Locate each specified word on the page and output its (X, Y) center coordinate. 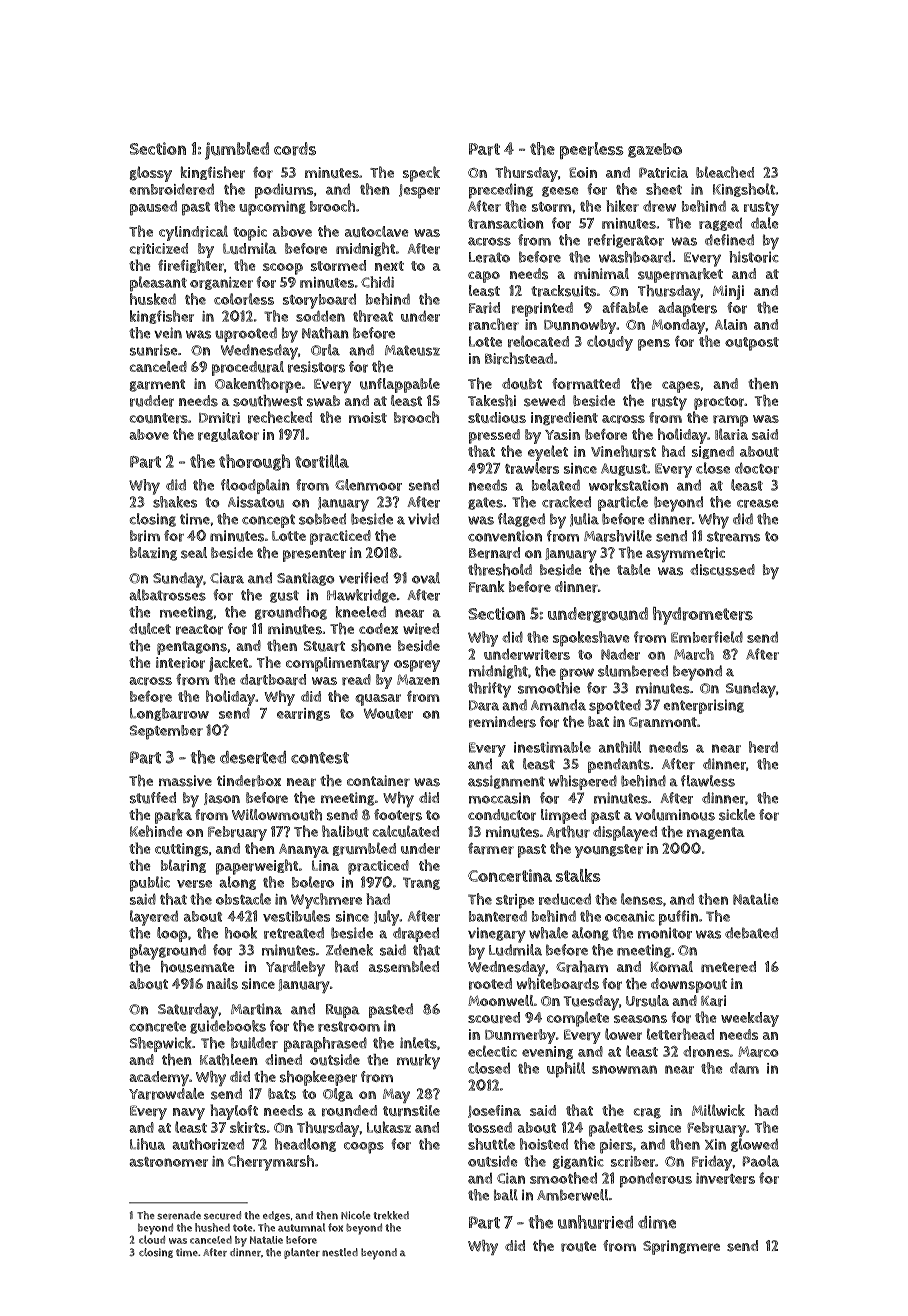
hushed (212, 1227)
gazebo (655, 150)
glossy (151, 174)
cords (295, 149)
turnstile (411, 1111)
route (579, 1246)
